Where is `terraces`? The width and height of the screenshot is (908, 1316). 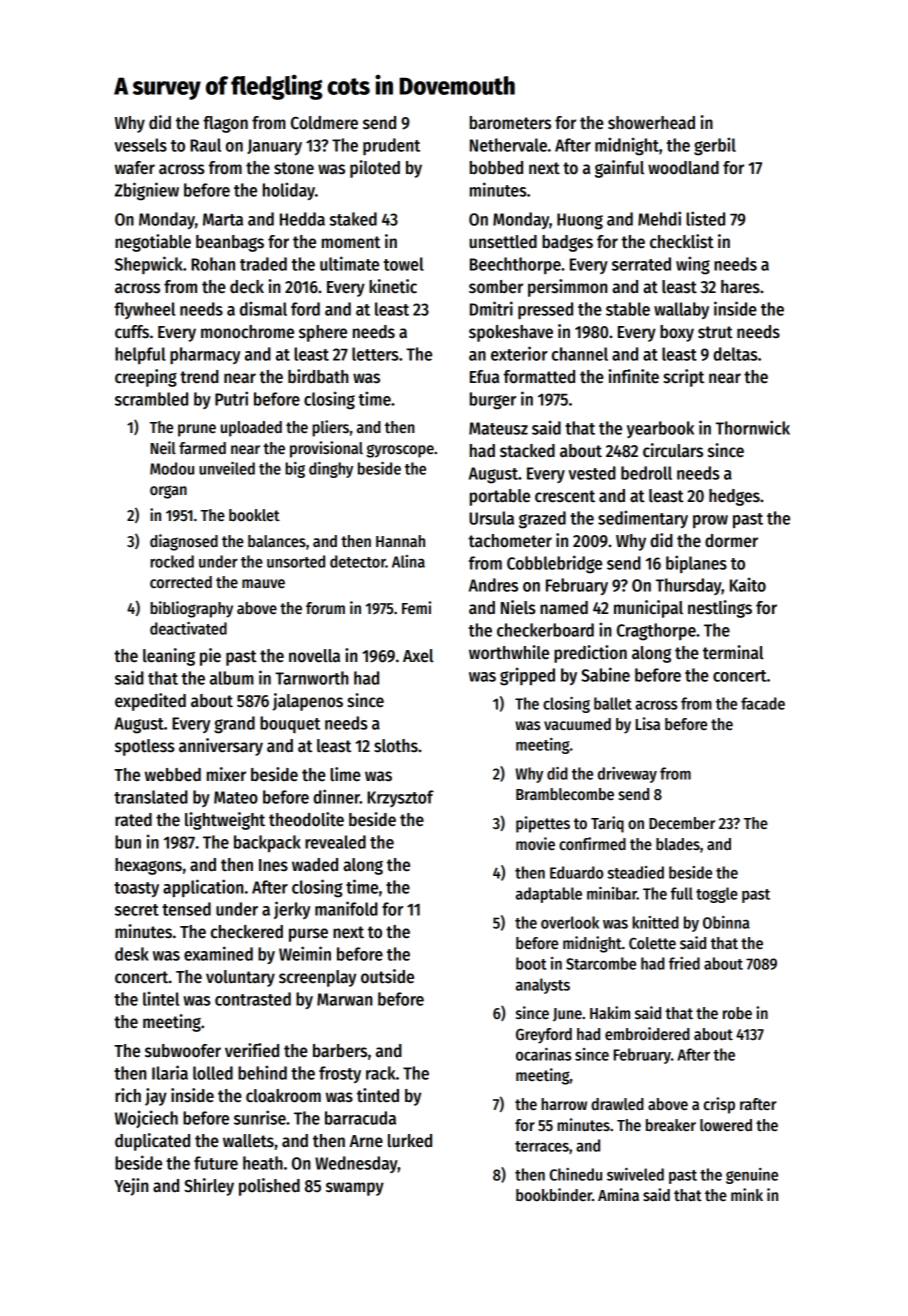 terraces is located at coordinates (542, 1146).
